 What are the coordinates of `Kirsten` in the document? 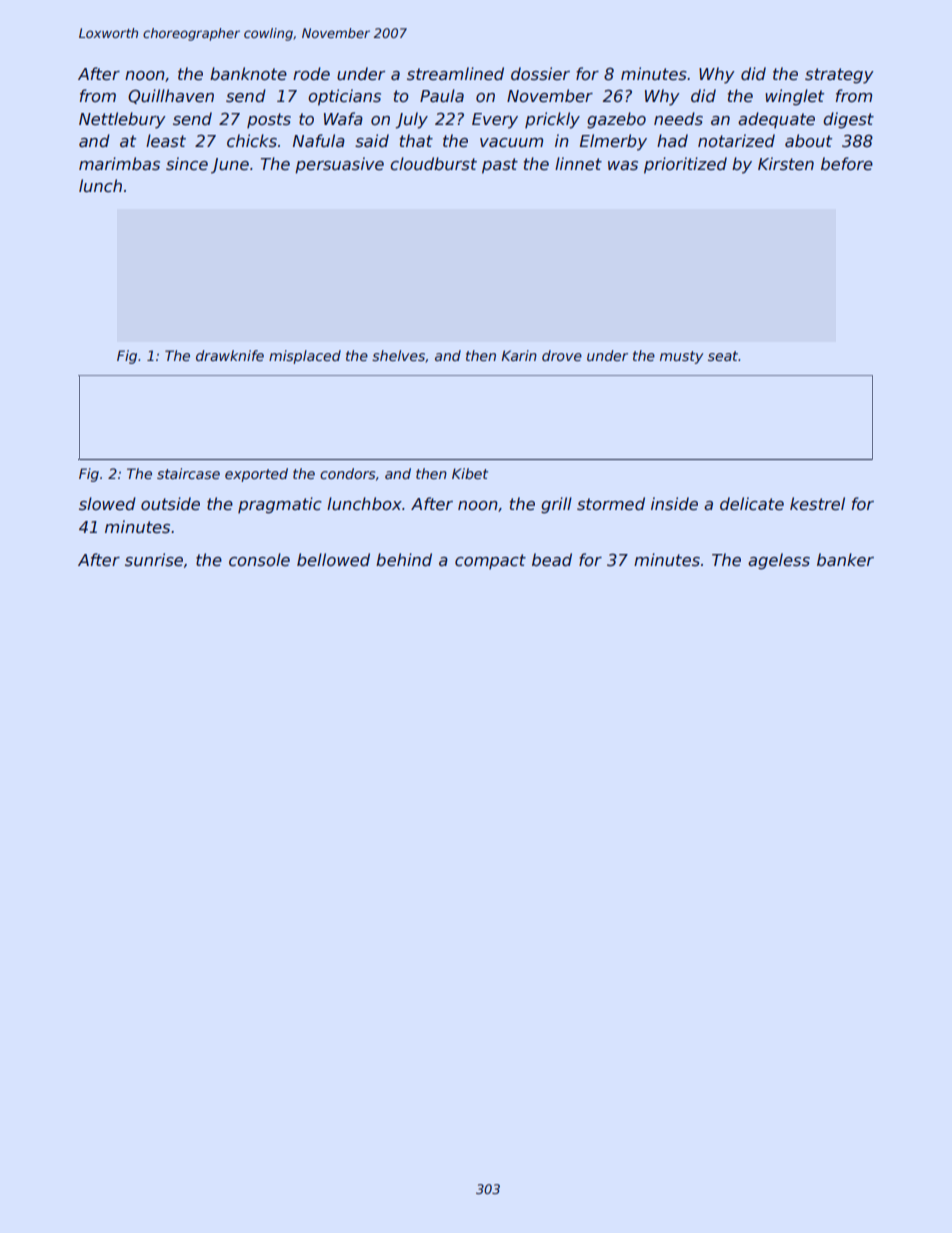 It's located at (786, 163).
